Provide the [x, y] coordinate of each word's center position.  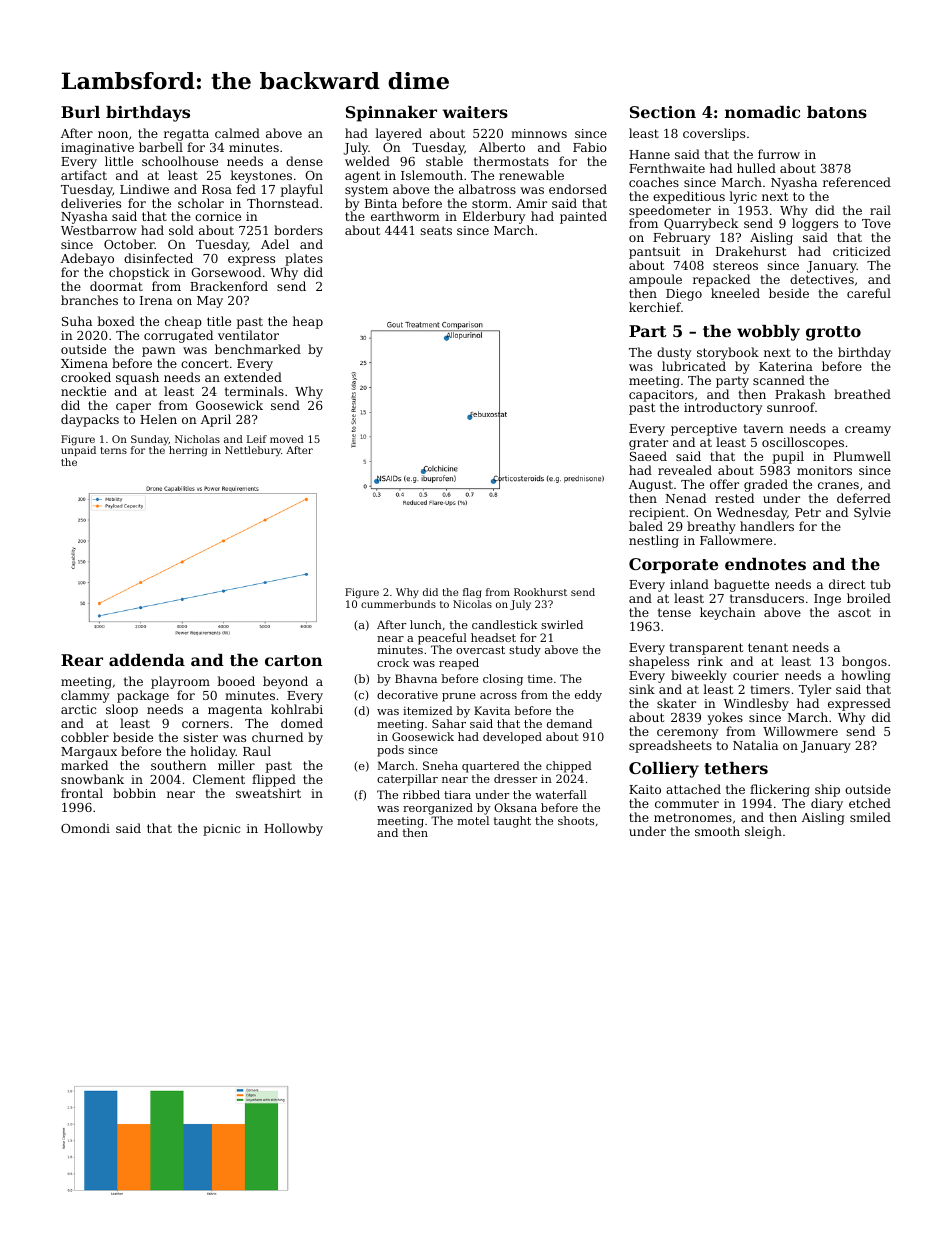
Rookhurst [540, 592]
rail [880, 210]
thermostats [511, 161]
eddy [588, 696]
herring [188, 451]
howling [866, 676]
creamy [868, 431]
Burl [80, 112]
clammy [85, 696]
